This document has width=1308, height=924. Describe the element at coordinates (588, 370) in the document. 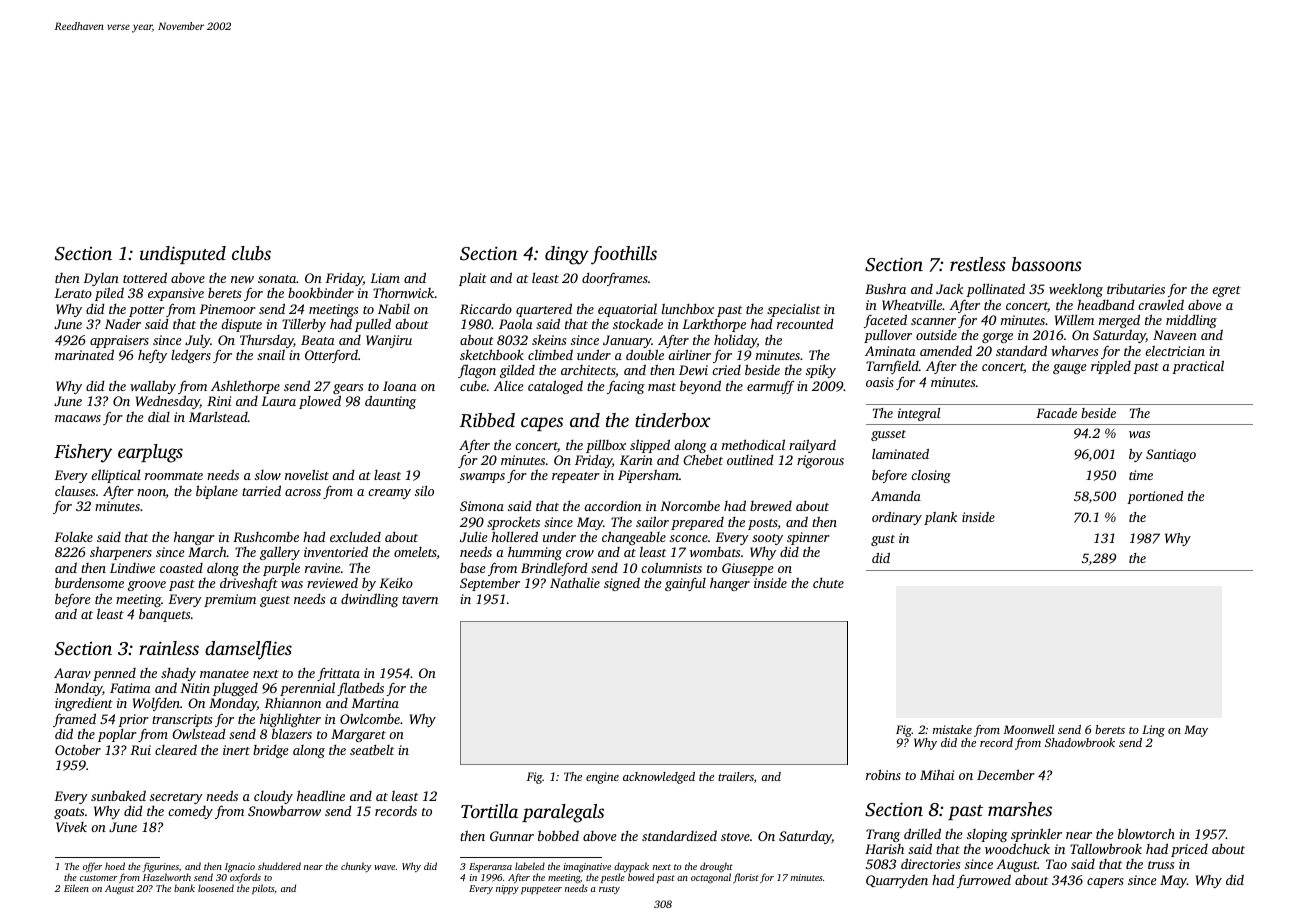

I see `architects` at that location.
